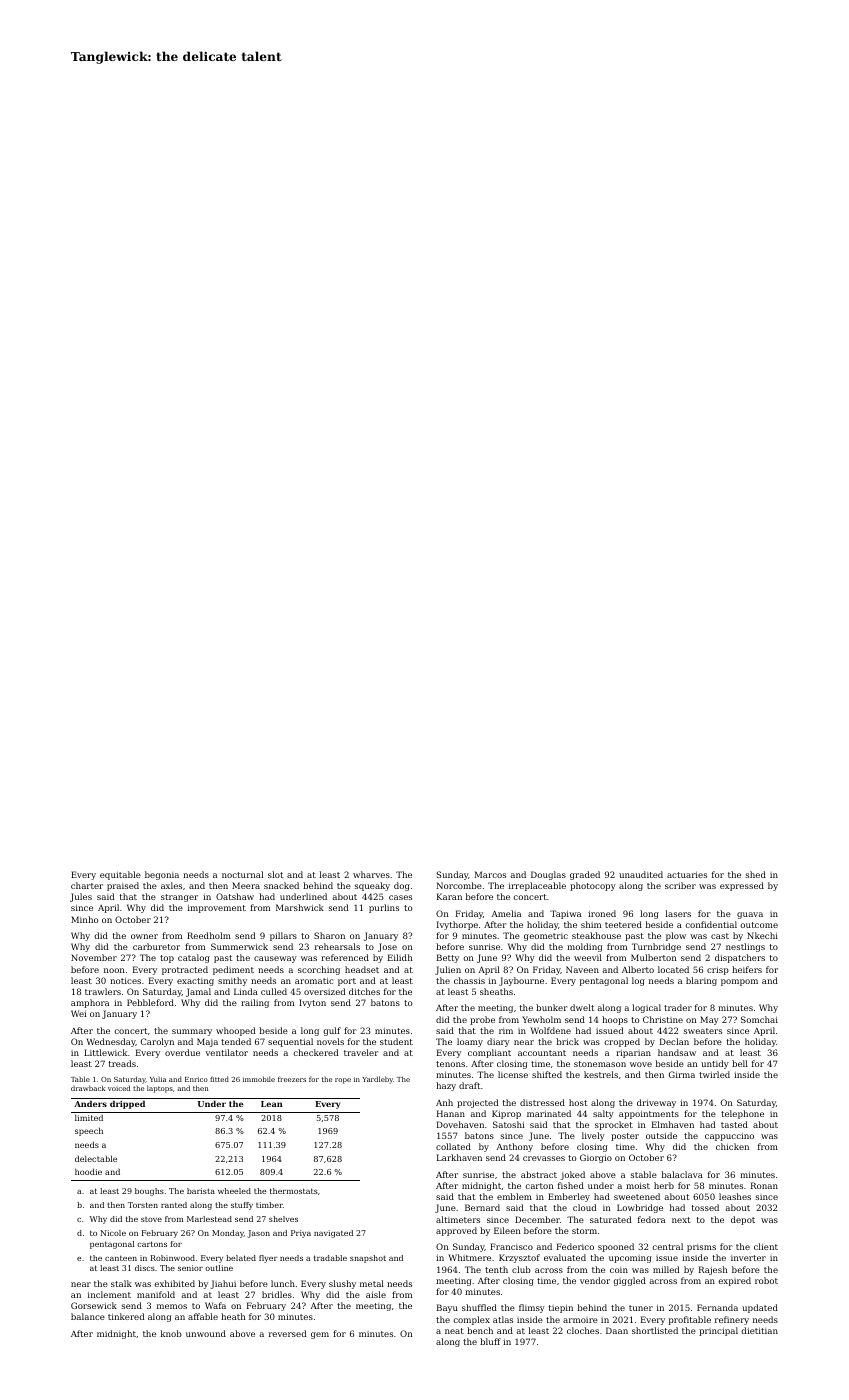 Image resolution: width=849 pixels, height=1400 pixels. I want to click on central, so click(667, 1246).
